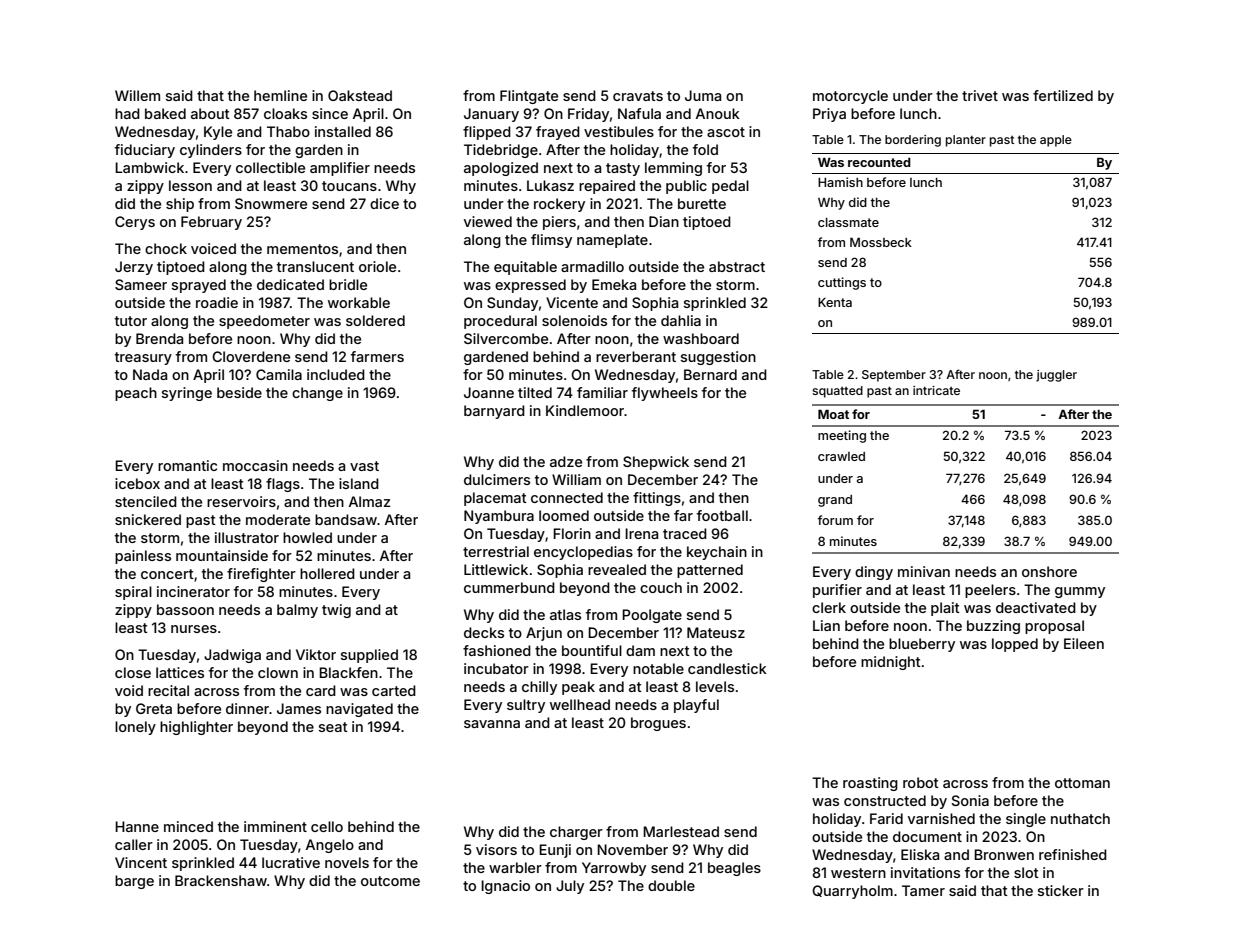 The width and height of the image is (1233, 952). What do you see at coordinates (1063, 95) in the image?
I see `fertilized` at bounding box center [1063, 95].
